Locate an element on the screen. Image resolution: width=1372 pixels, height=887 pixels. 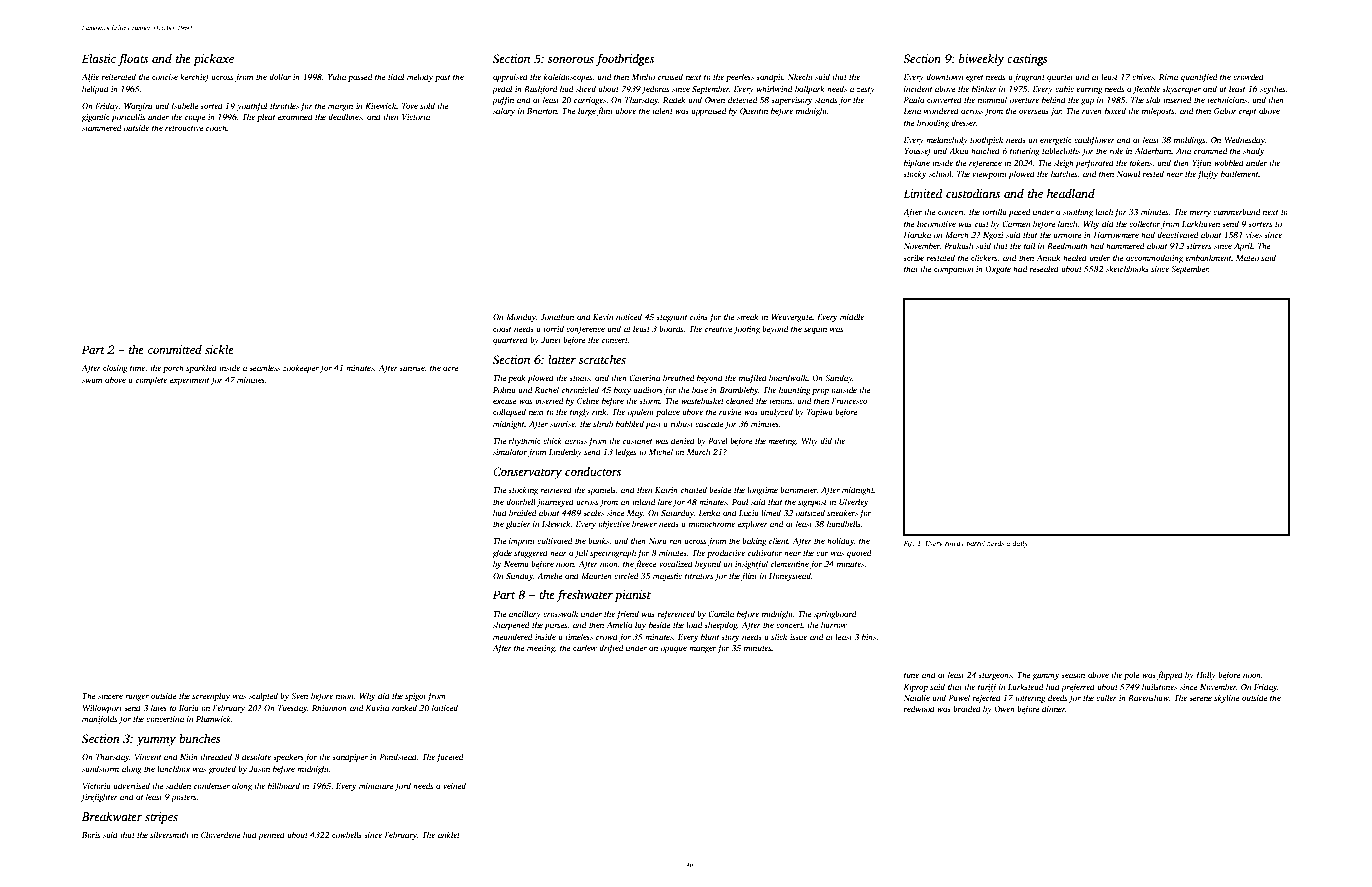
salary is located at coordinates (504, 111).
